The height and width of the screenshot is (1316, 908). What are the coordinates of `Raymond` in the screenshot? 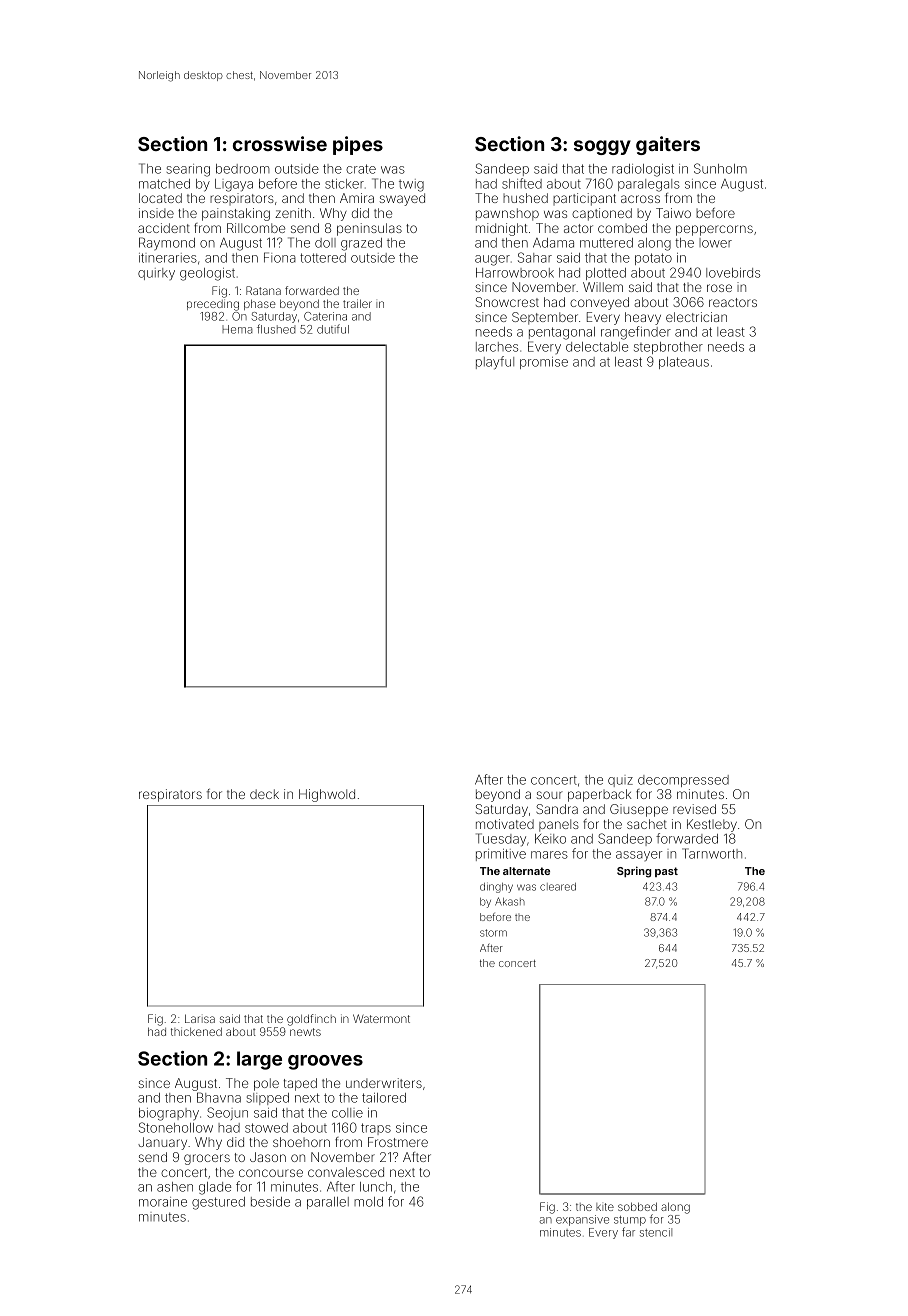 It's located at (167, 244).
